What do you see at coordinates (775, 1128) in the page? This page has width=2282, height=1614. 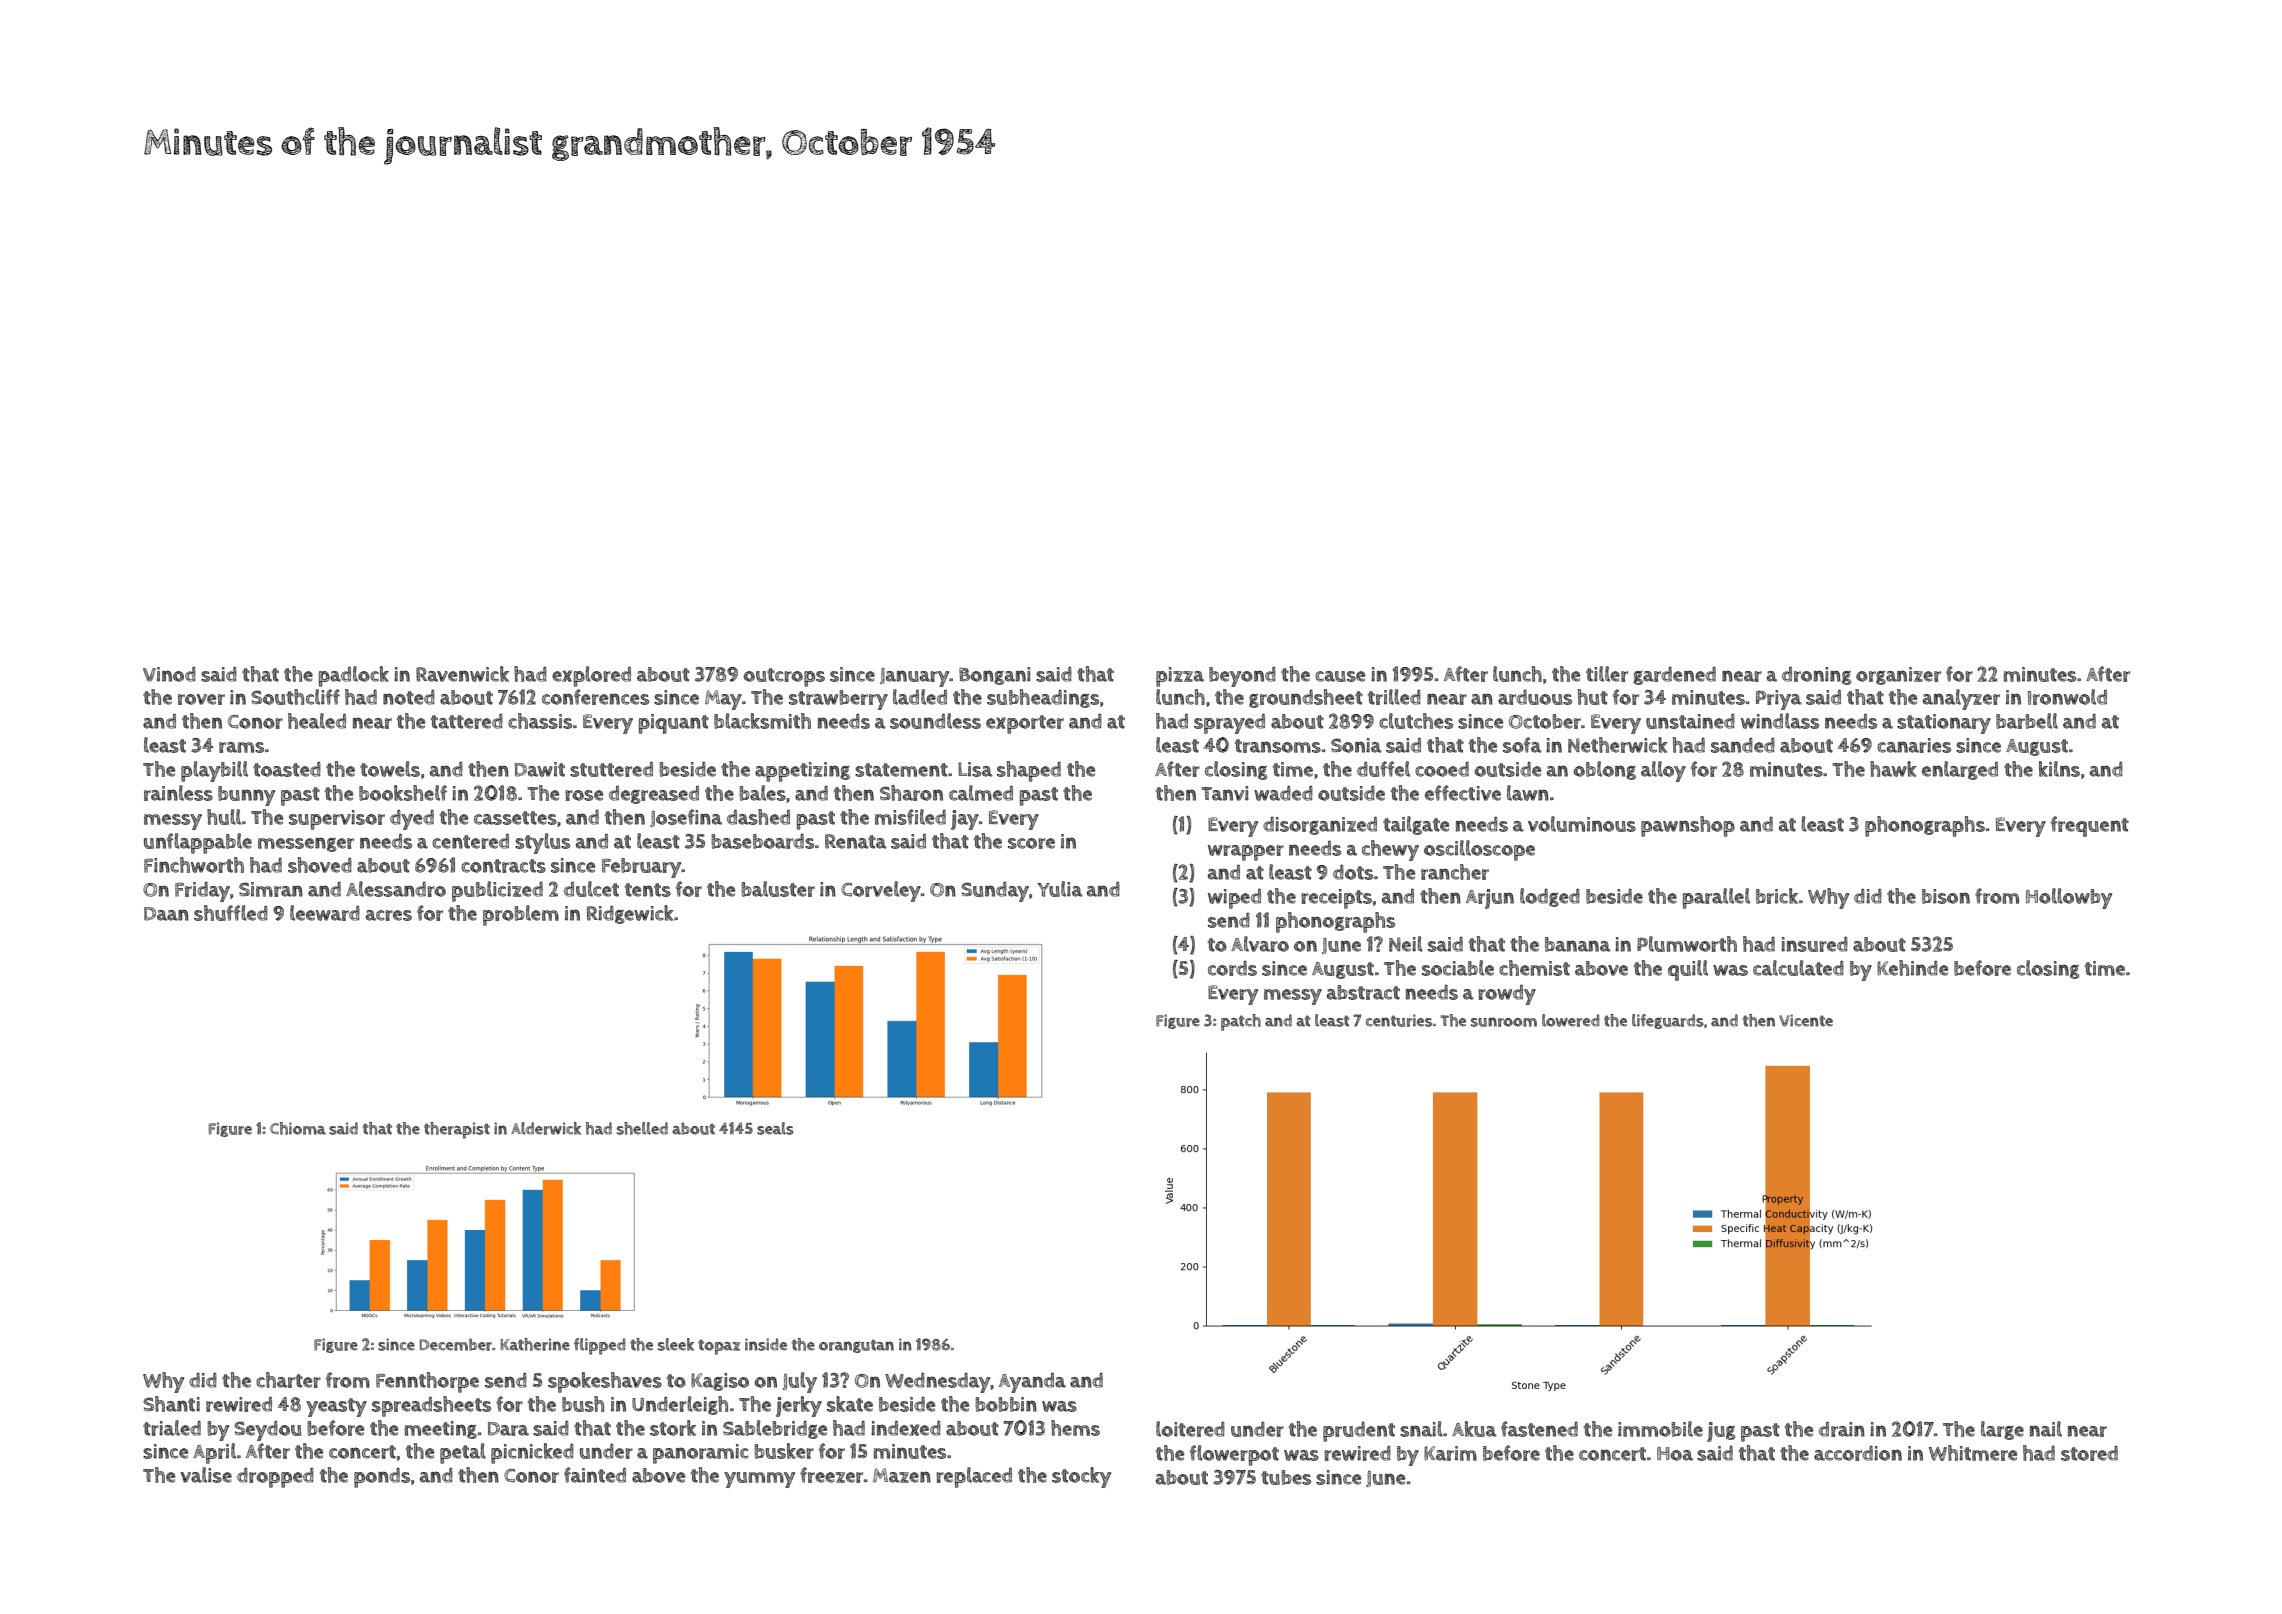 I see `seals` at bounding box center [775, 1128].
